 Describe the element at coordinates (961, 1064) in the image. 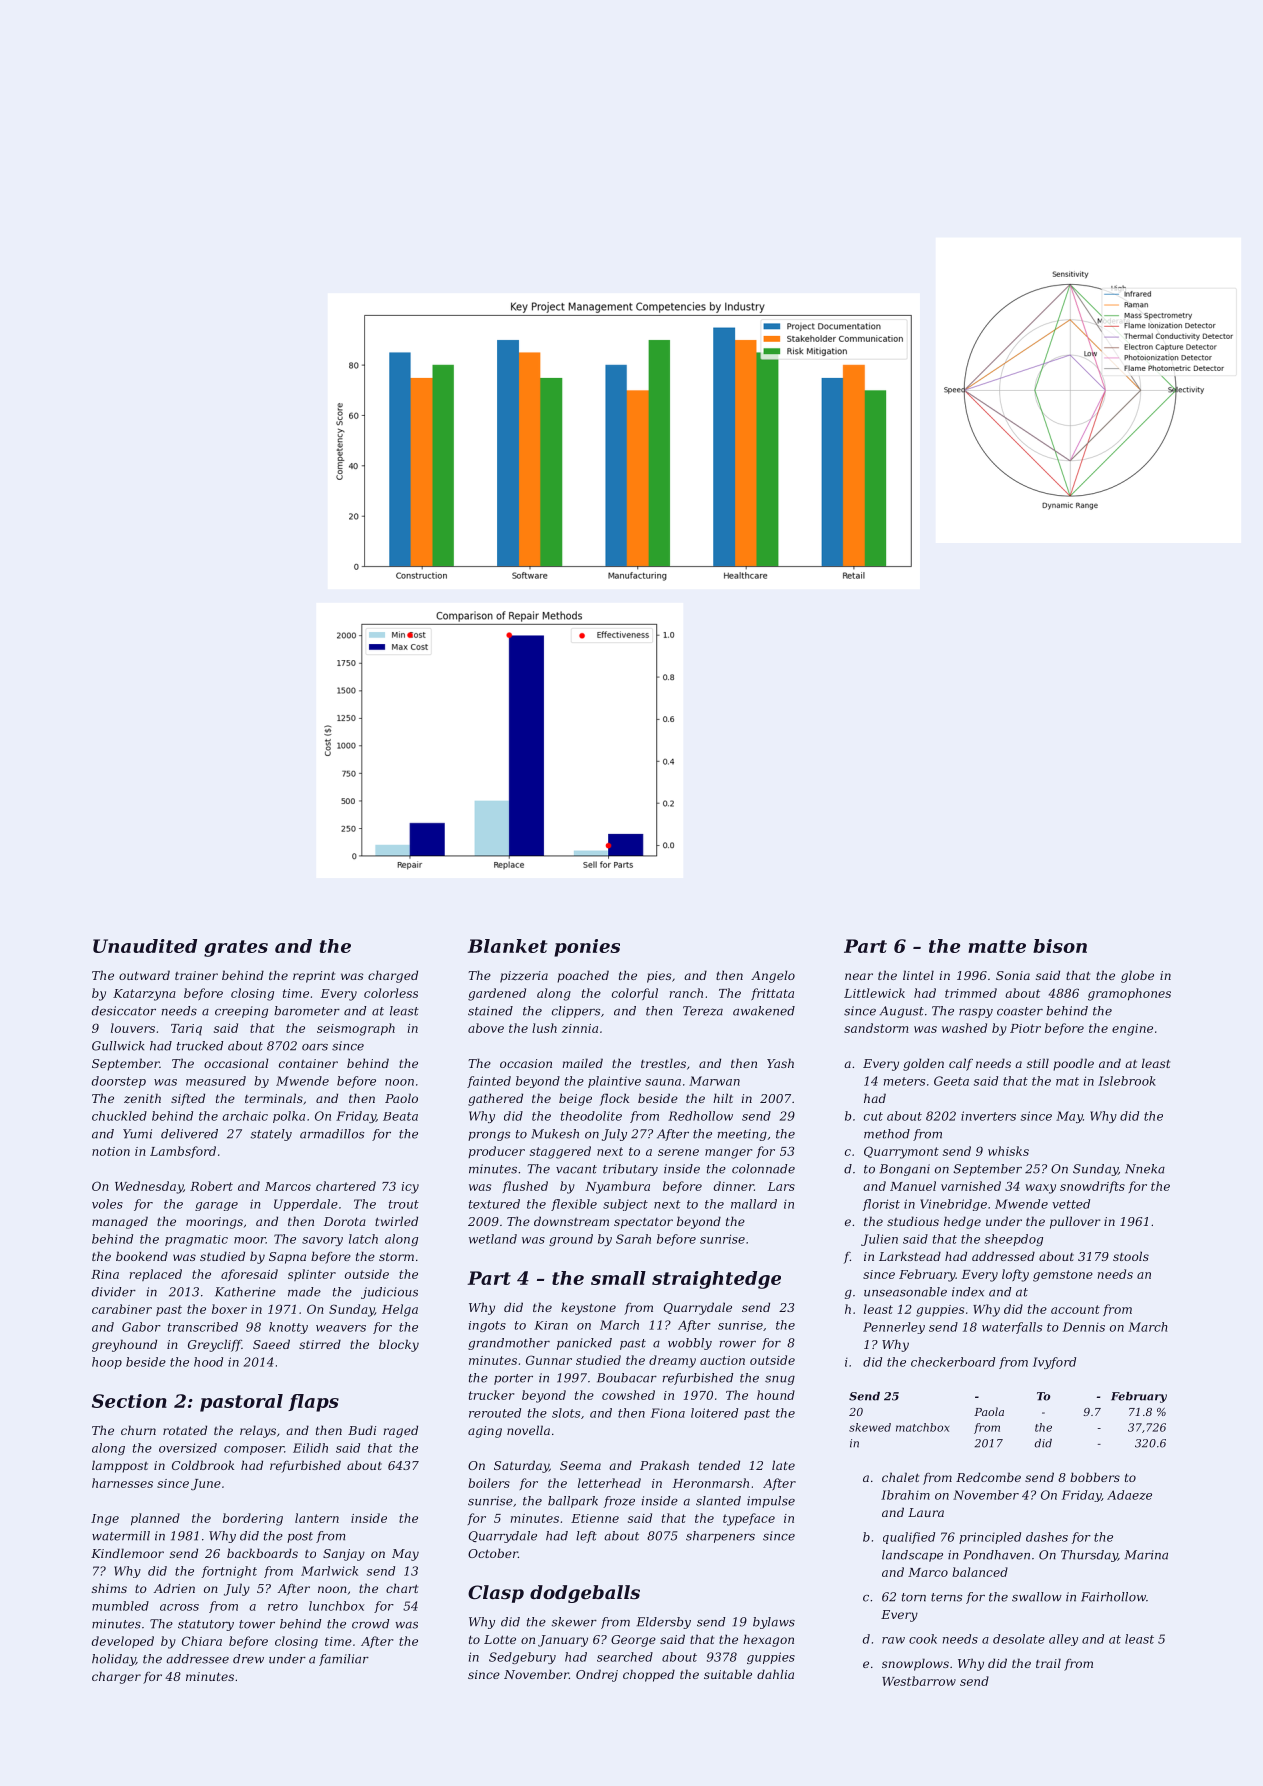

I see `calf` at that location.
